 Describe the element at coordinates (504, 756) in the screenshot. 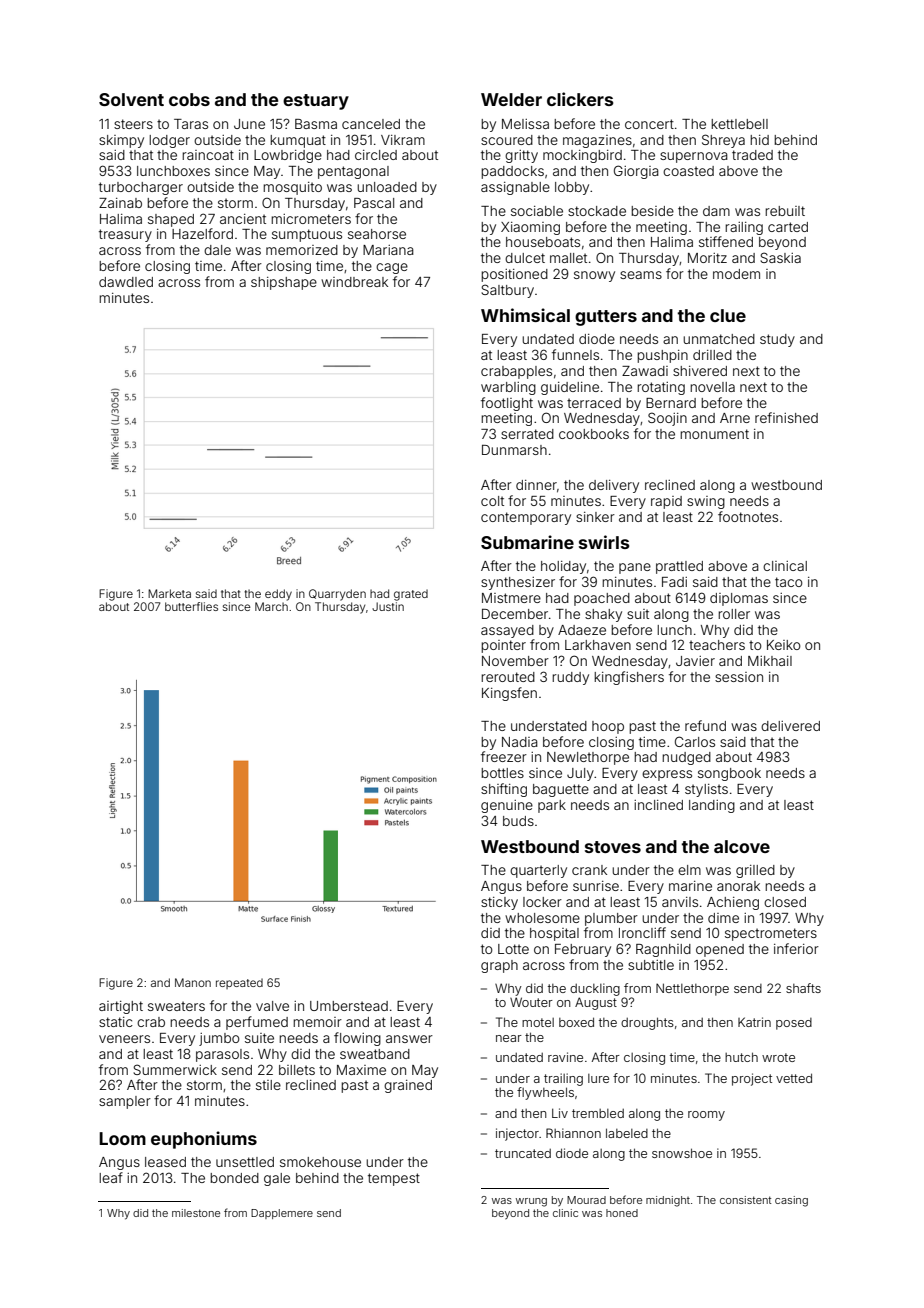

I see `freezer` at that location.
